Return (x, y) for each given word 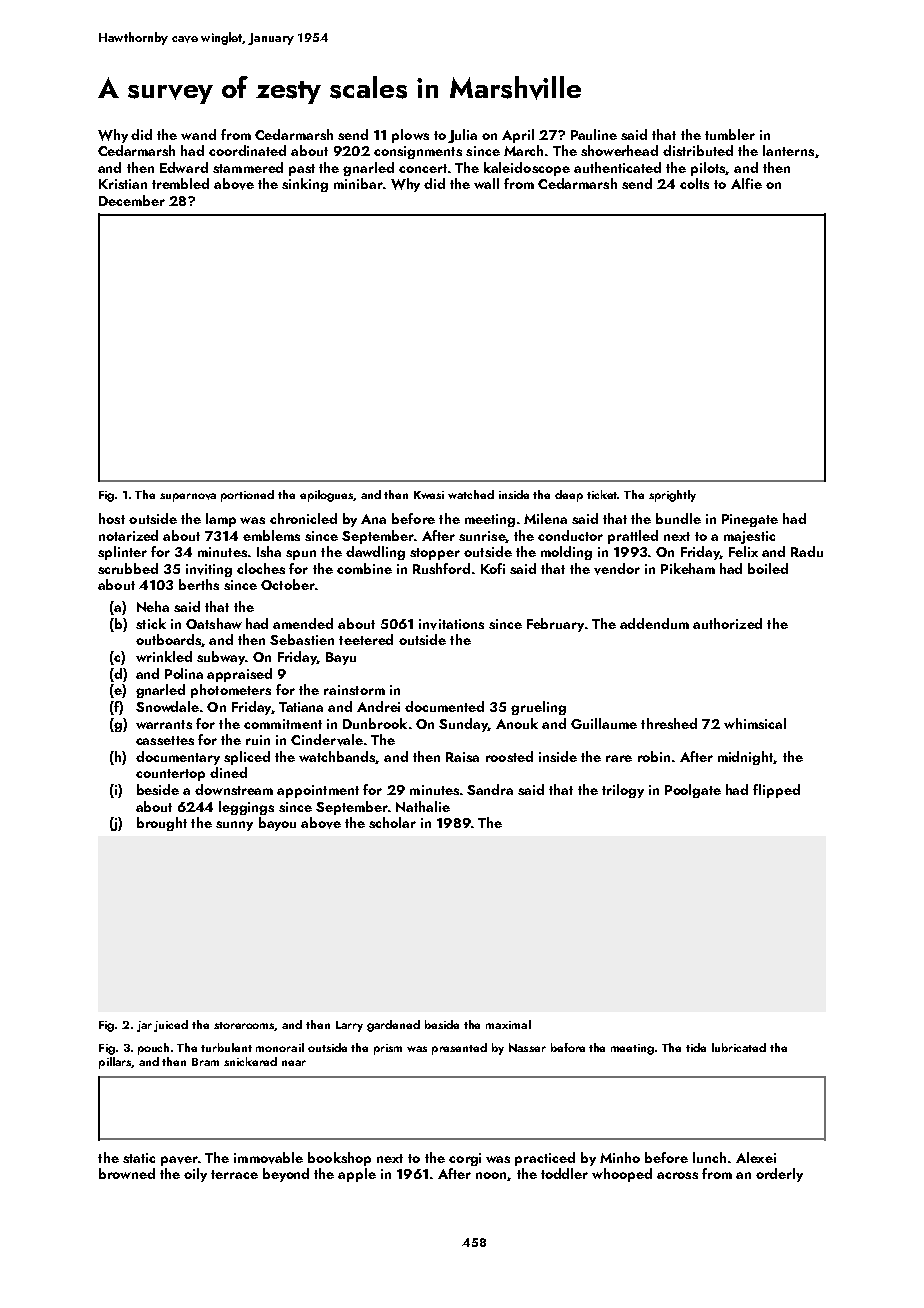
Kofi (493, 568)
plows (410, 136)
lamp (221, 520)
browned (127, 1173)
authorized (727, 623)
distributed (698, 150)
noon (492, 1176)
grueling (538, 708)
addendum (654, 623)
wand (198, 134)
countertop (170, 775)
